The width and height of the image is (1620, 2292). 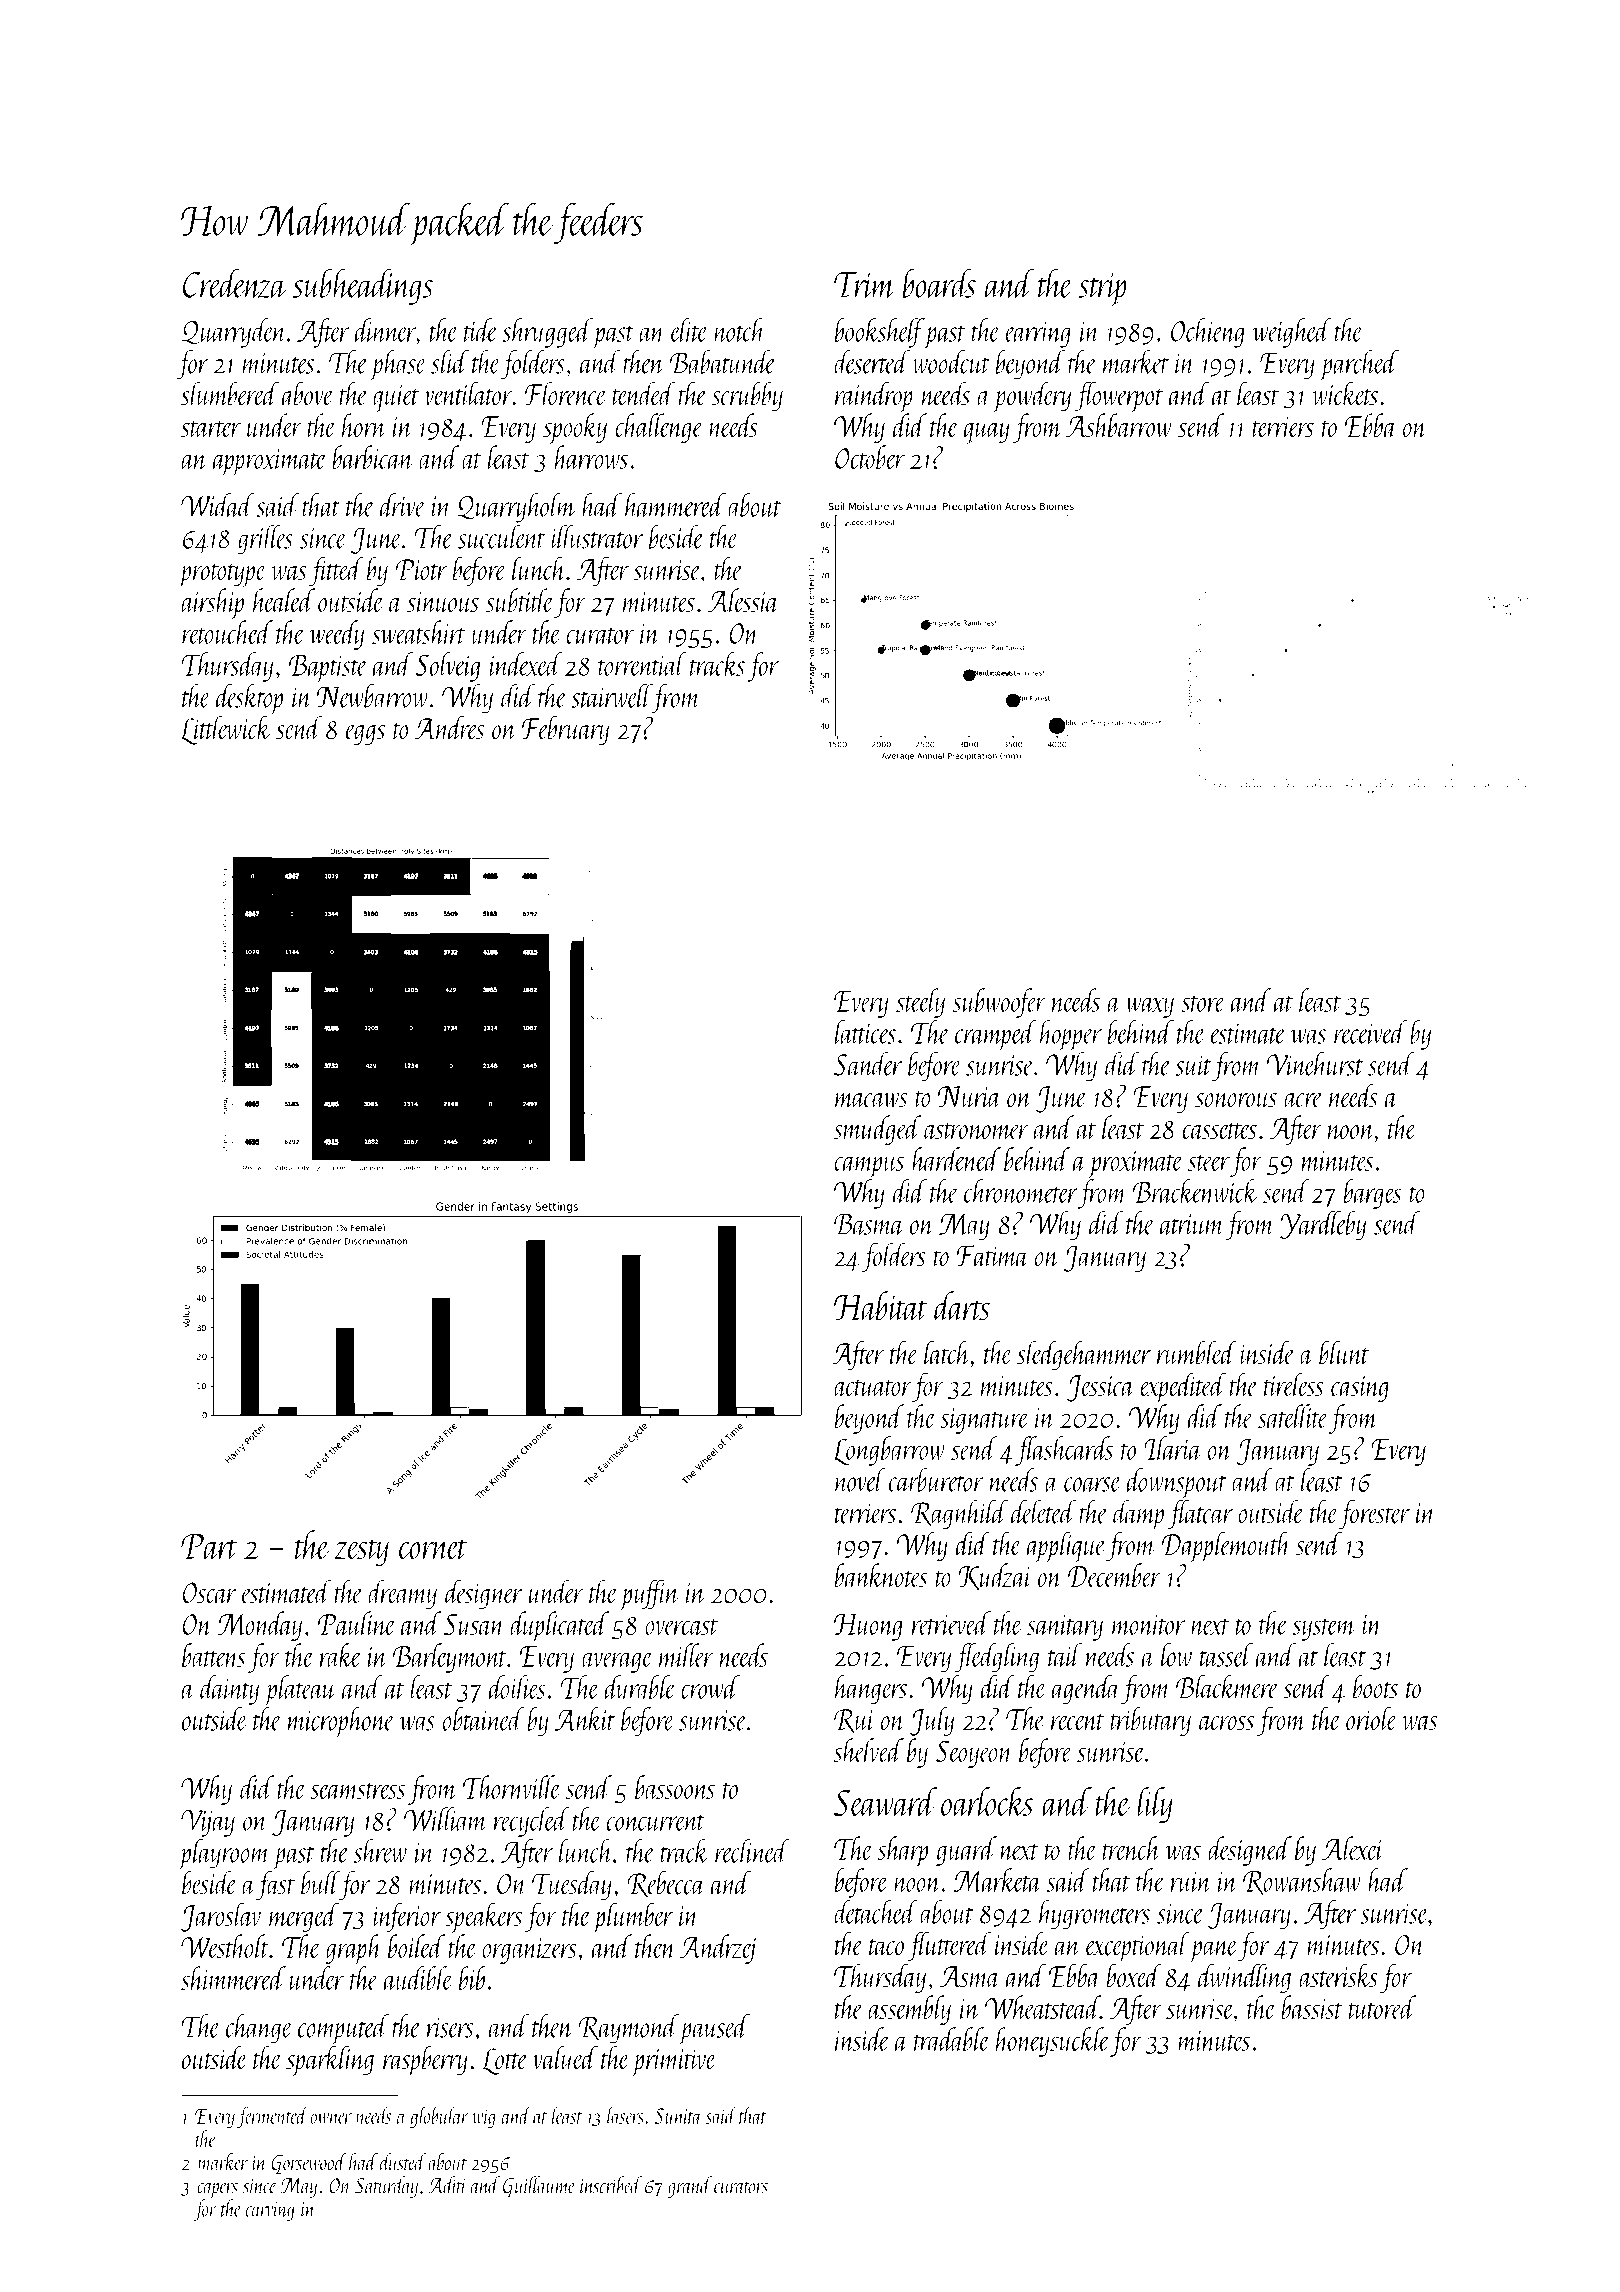 I want to click on Habitat, so click(x=881, y=1306).
